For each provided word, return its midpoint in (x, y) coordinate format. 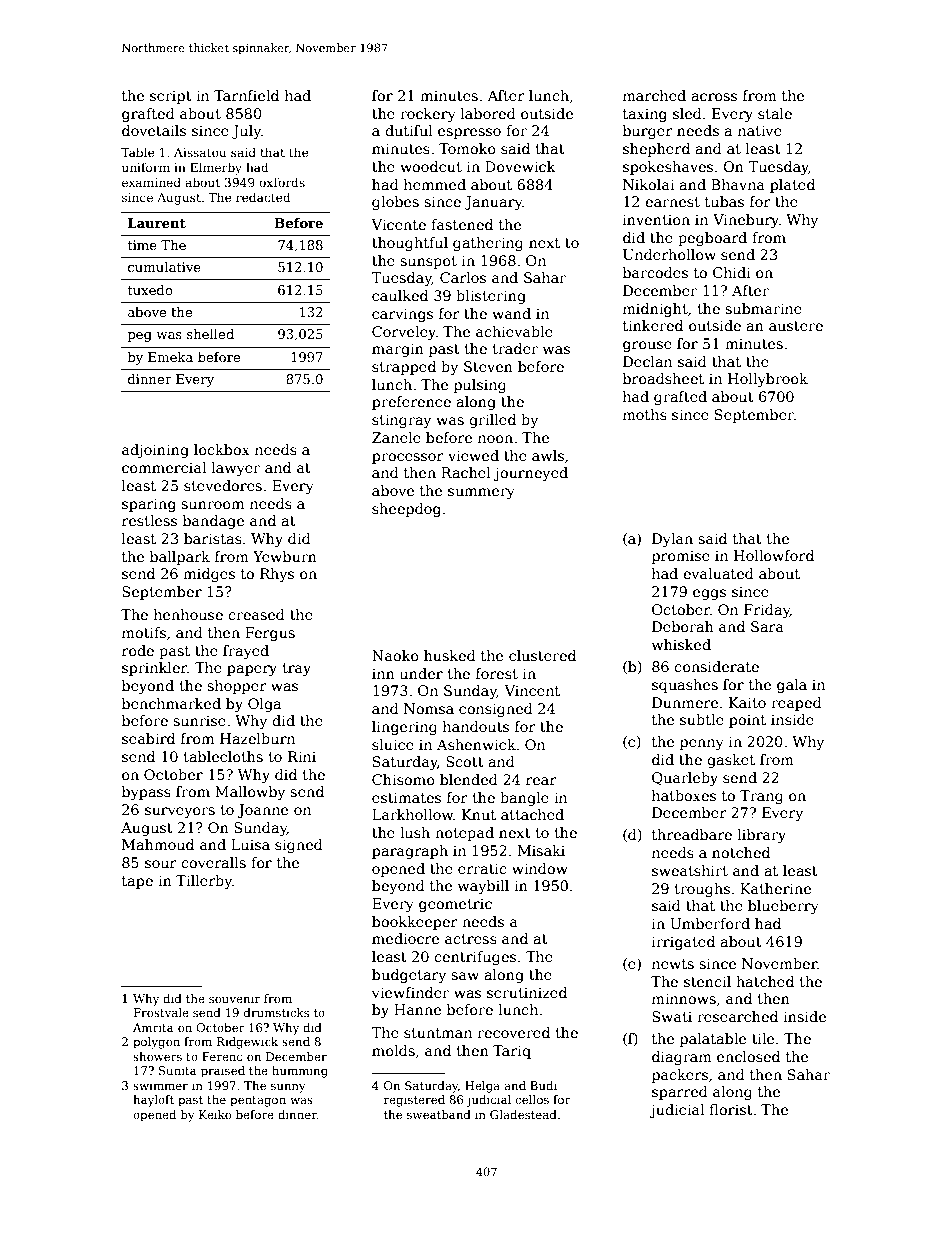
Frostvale (161, 1012)
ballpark (180, 558)
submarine (763, 308)
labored (488, 113)
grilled (492, 421)
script (171, 97)
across (714, 97)
